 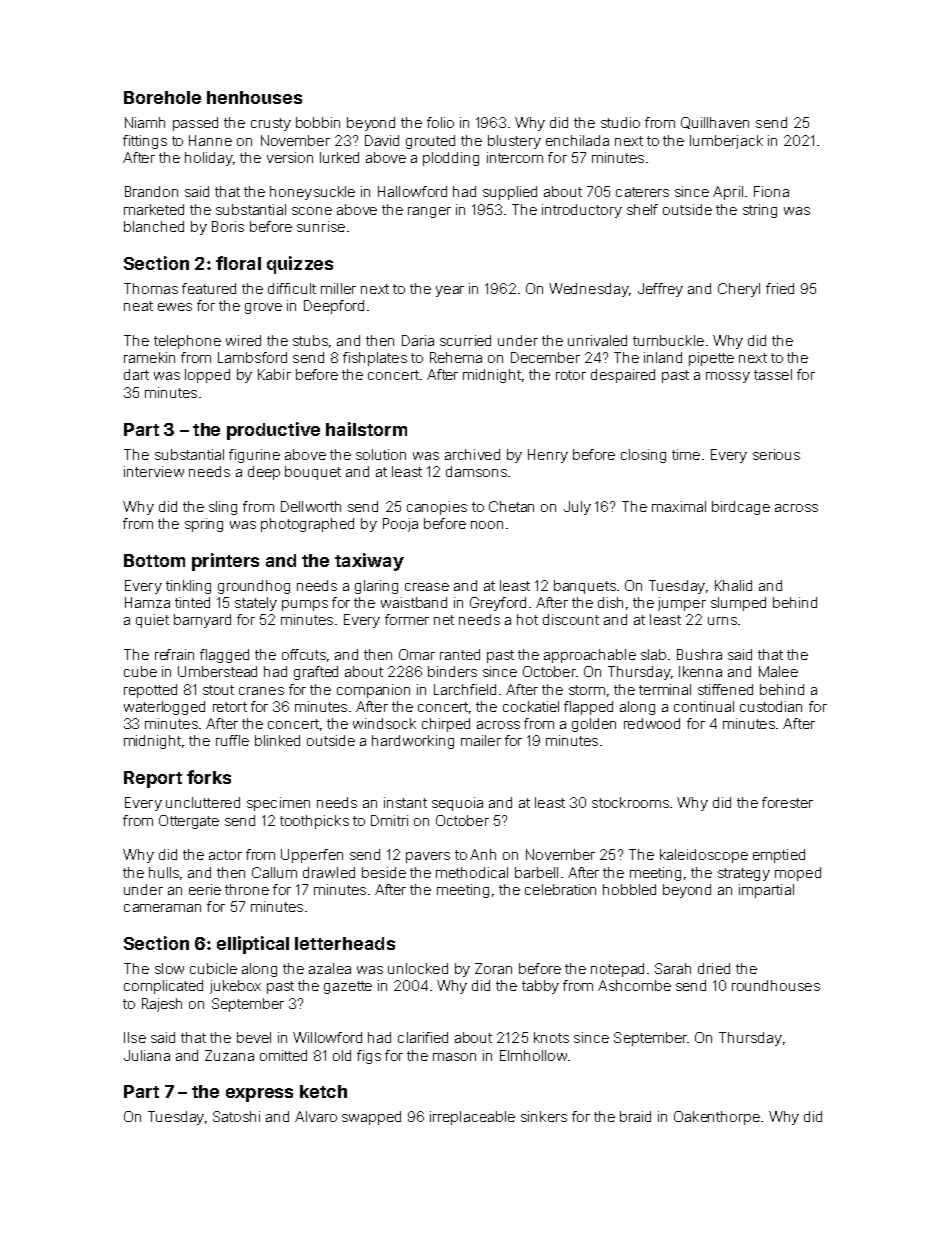 What do you see at coordinates (450, 291) in the screenshot?
I see `year` at bounding box center [450, 291].
